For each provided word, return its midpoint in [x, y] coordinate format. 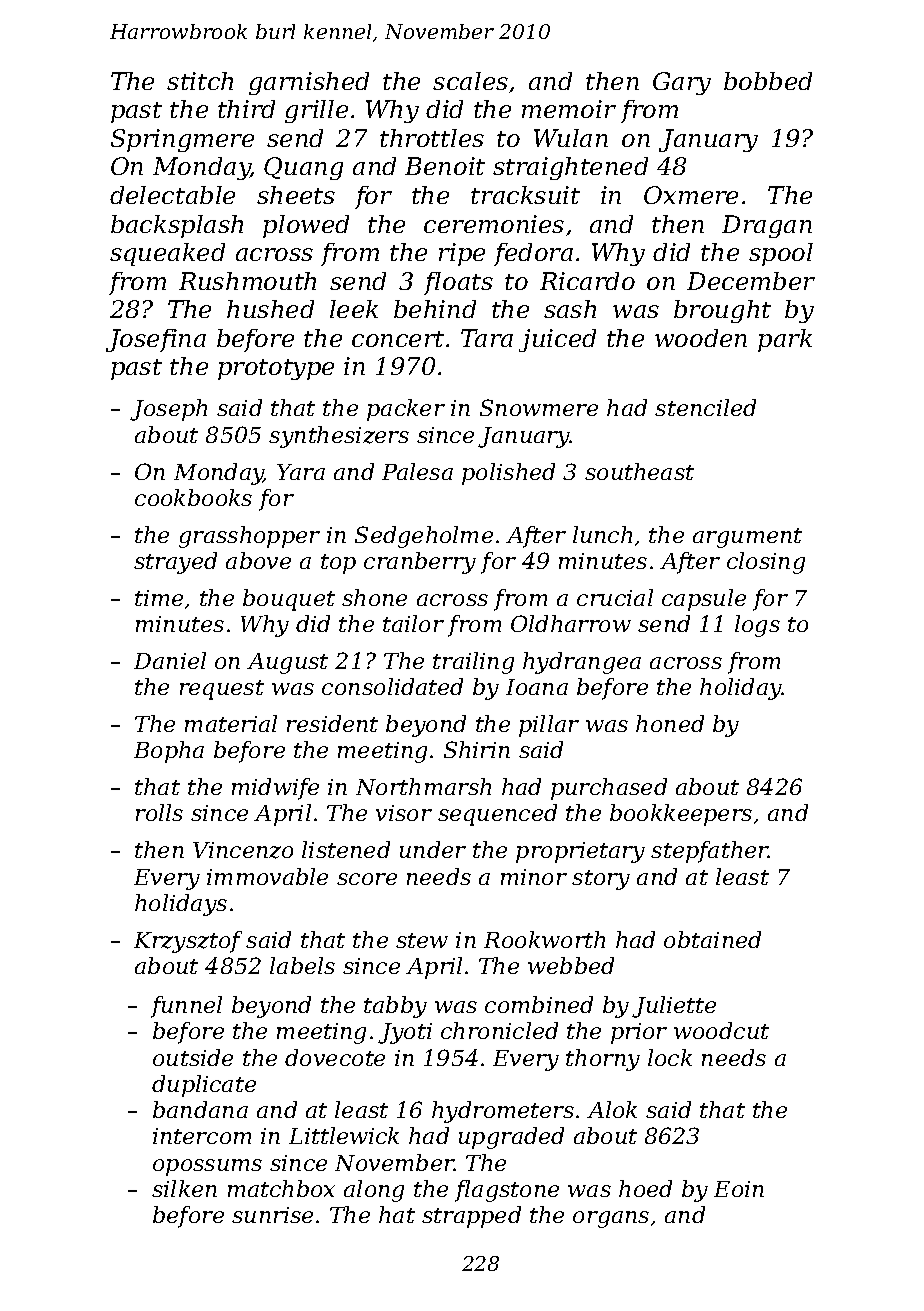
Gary [682, 83]
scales [470, 81]
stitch [200, 81]
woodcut [721, 1030]
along [374, 1191]
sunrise [272, 1215]
